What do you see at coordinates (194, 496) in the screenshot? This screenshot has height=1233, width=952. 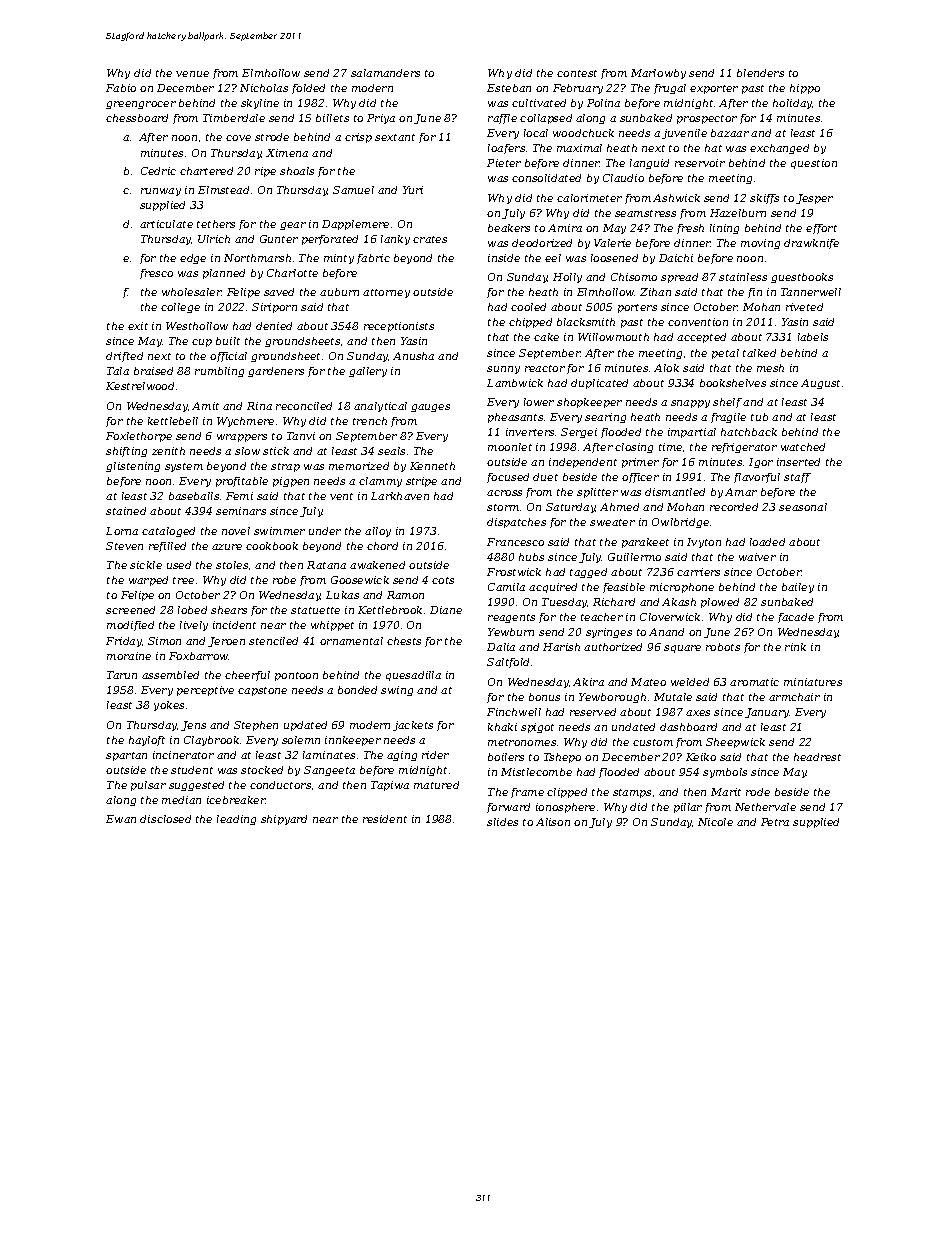 I see `baseballs` at bounding box center [194, 496].
